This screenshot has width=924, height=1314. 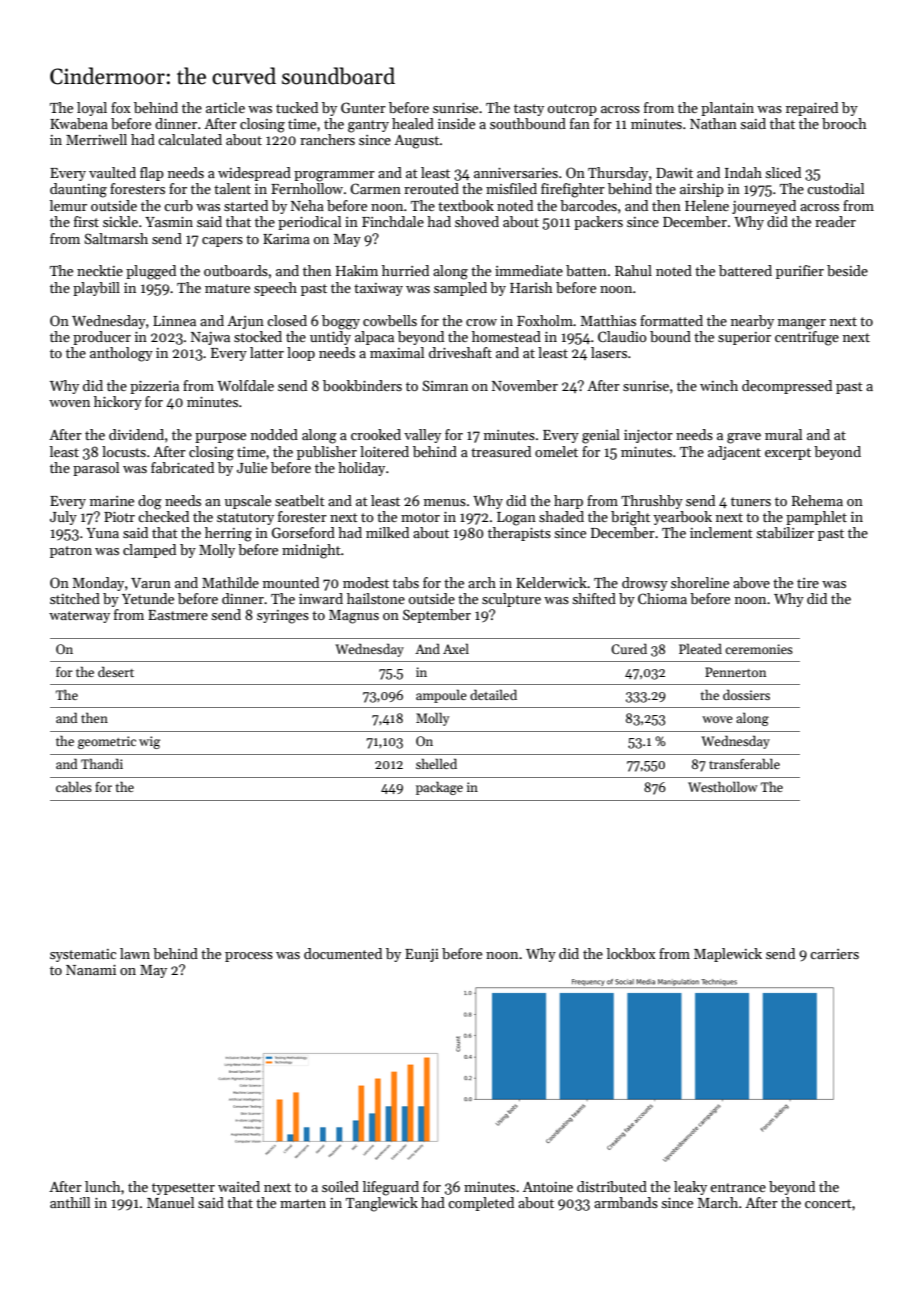 I want to click on package, so click(x=439, y=788).
